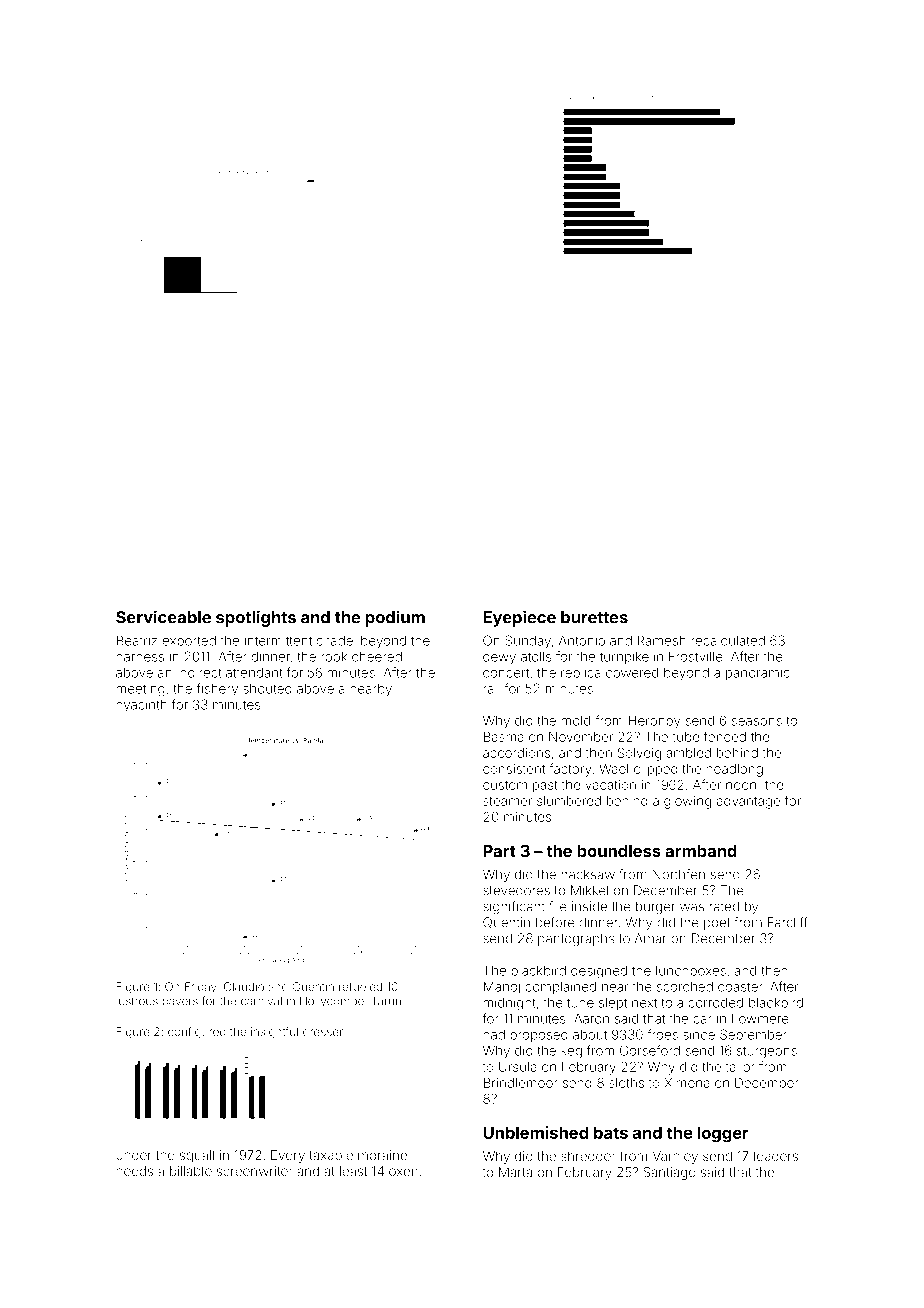  Describe the element at coordinates (134, 1155) in the screenshot. I see `under` at that location.
